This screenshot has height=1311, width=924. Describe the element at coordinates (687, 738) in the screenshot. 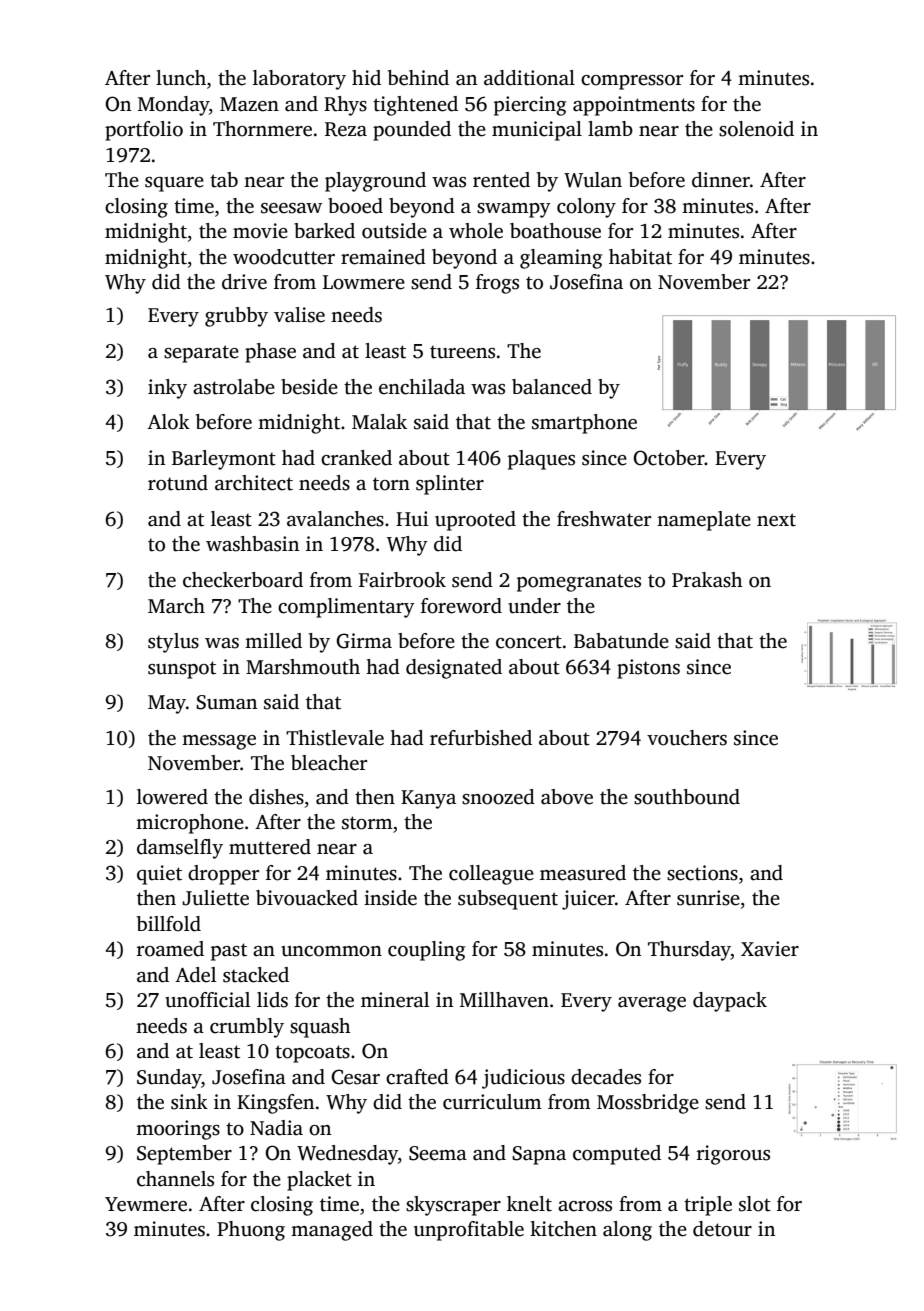

I see `vouchers` at that location.
